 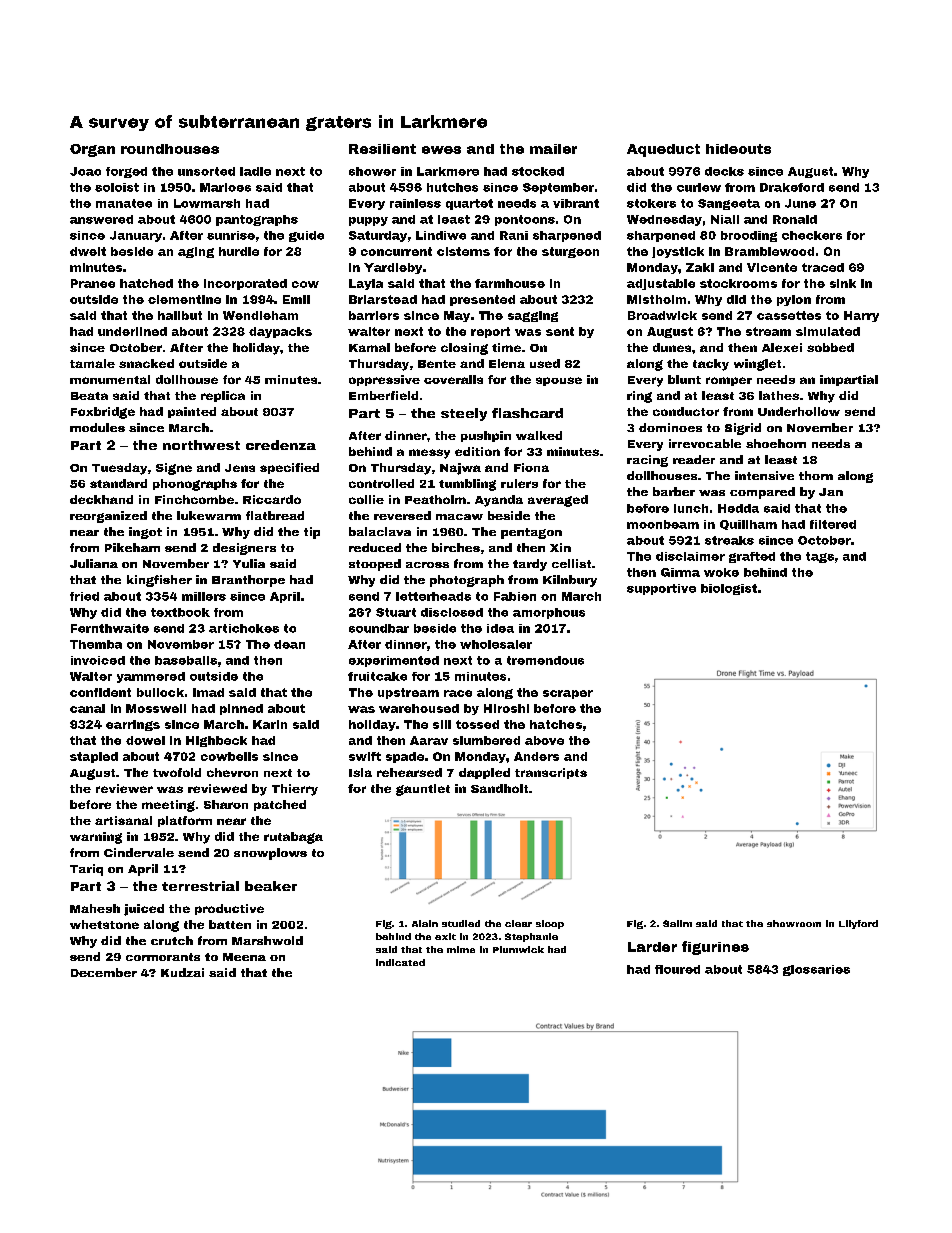 What do you see at coordinates (463, 251) in the document?
I see `cisterns` at bounding box center [463, 251].
